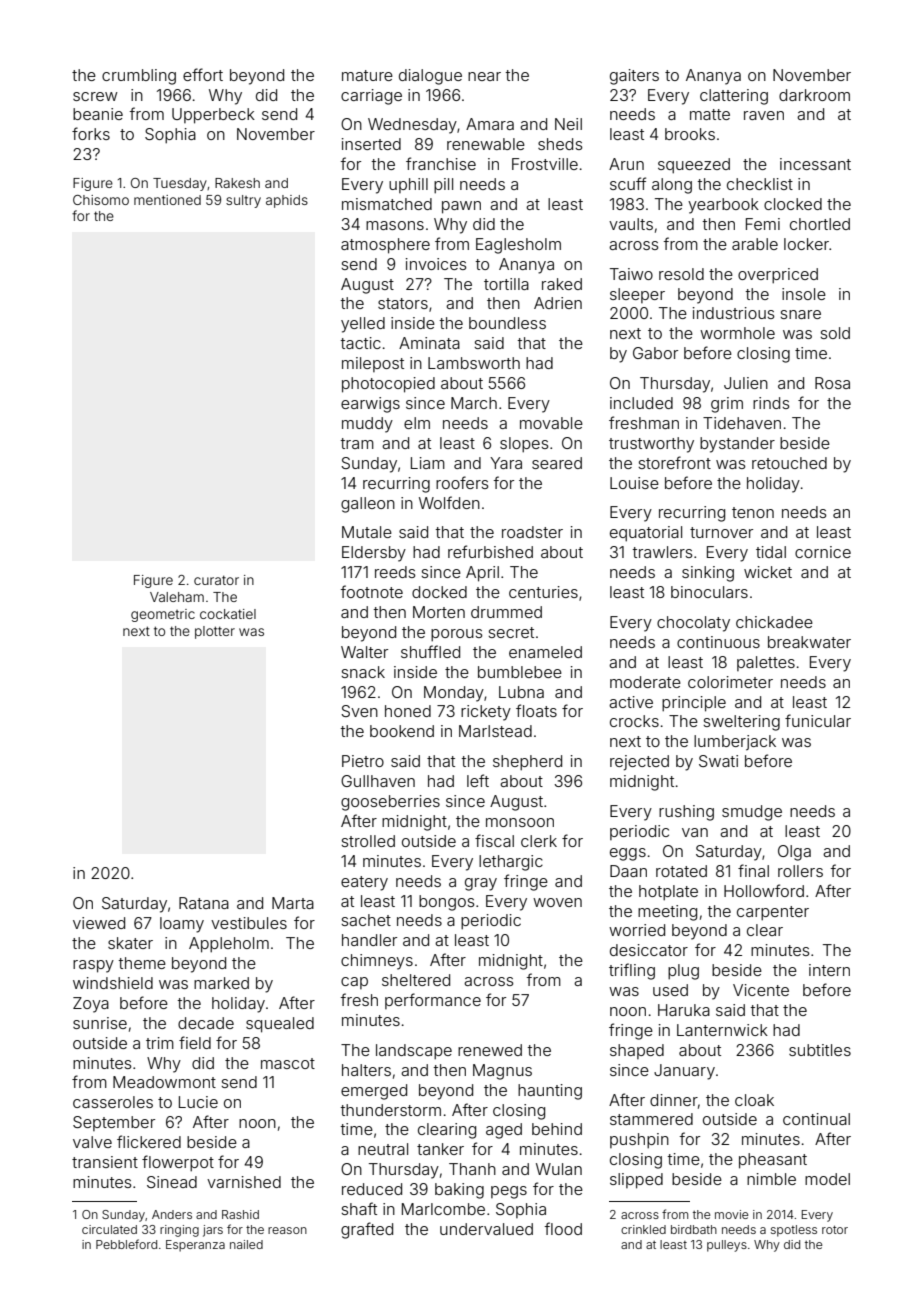 Image resolution: width=924 pixels, height=1308 pixels. Describe the element at coordinates (363, 672) in the document. I see `snack` at that location.
